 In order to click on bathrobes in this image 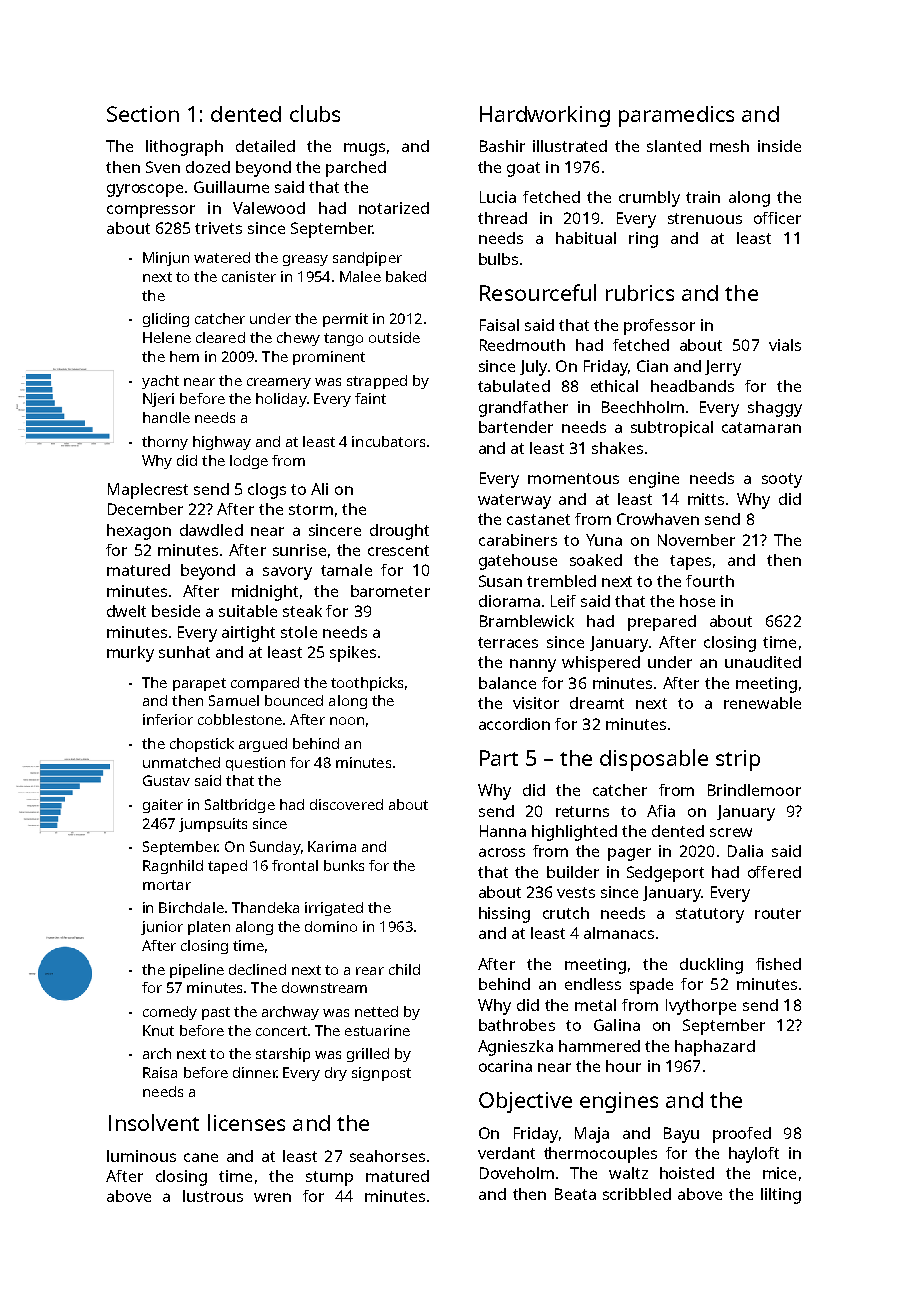, I will do `click(517, 1025)`.
